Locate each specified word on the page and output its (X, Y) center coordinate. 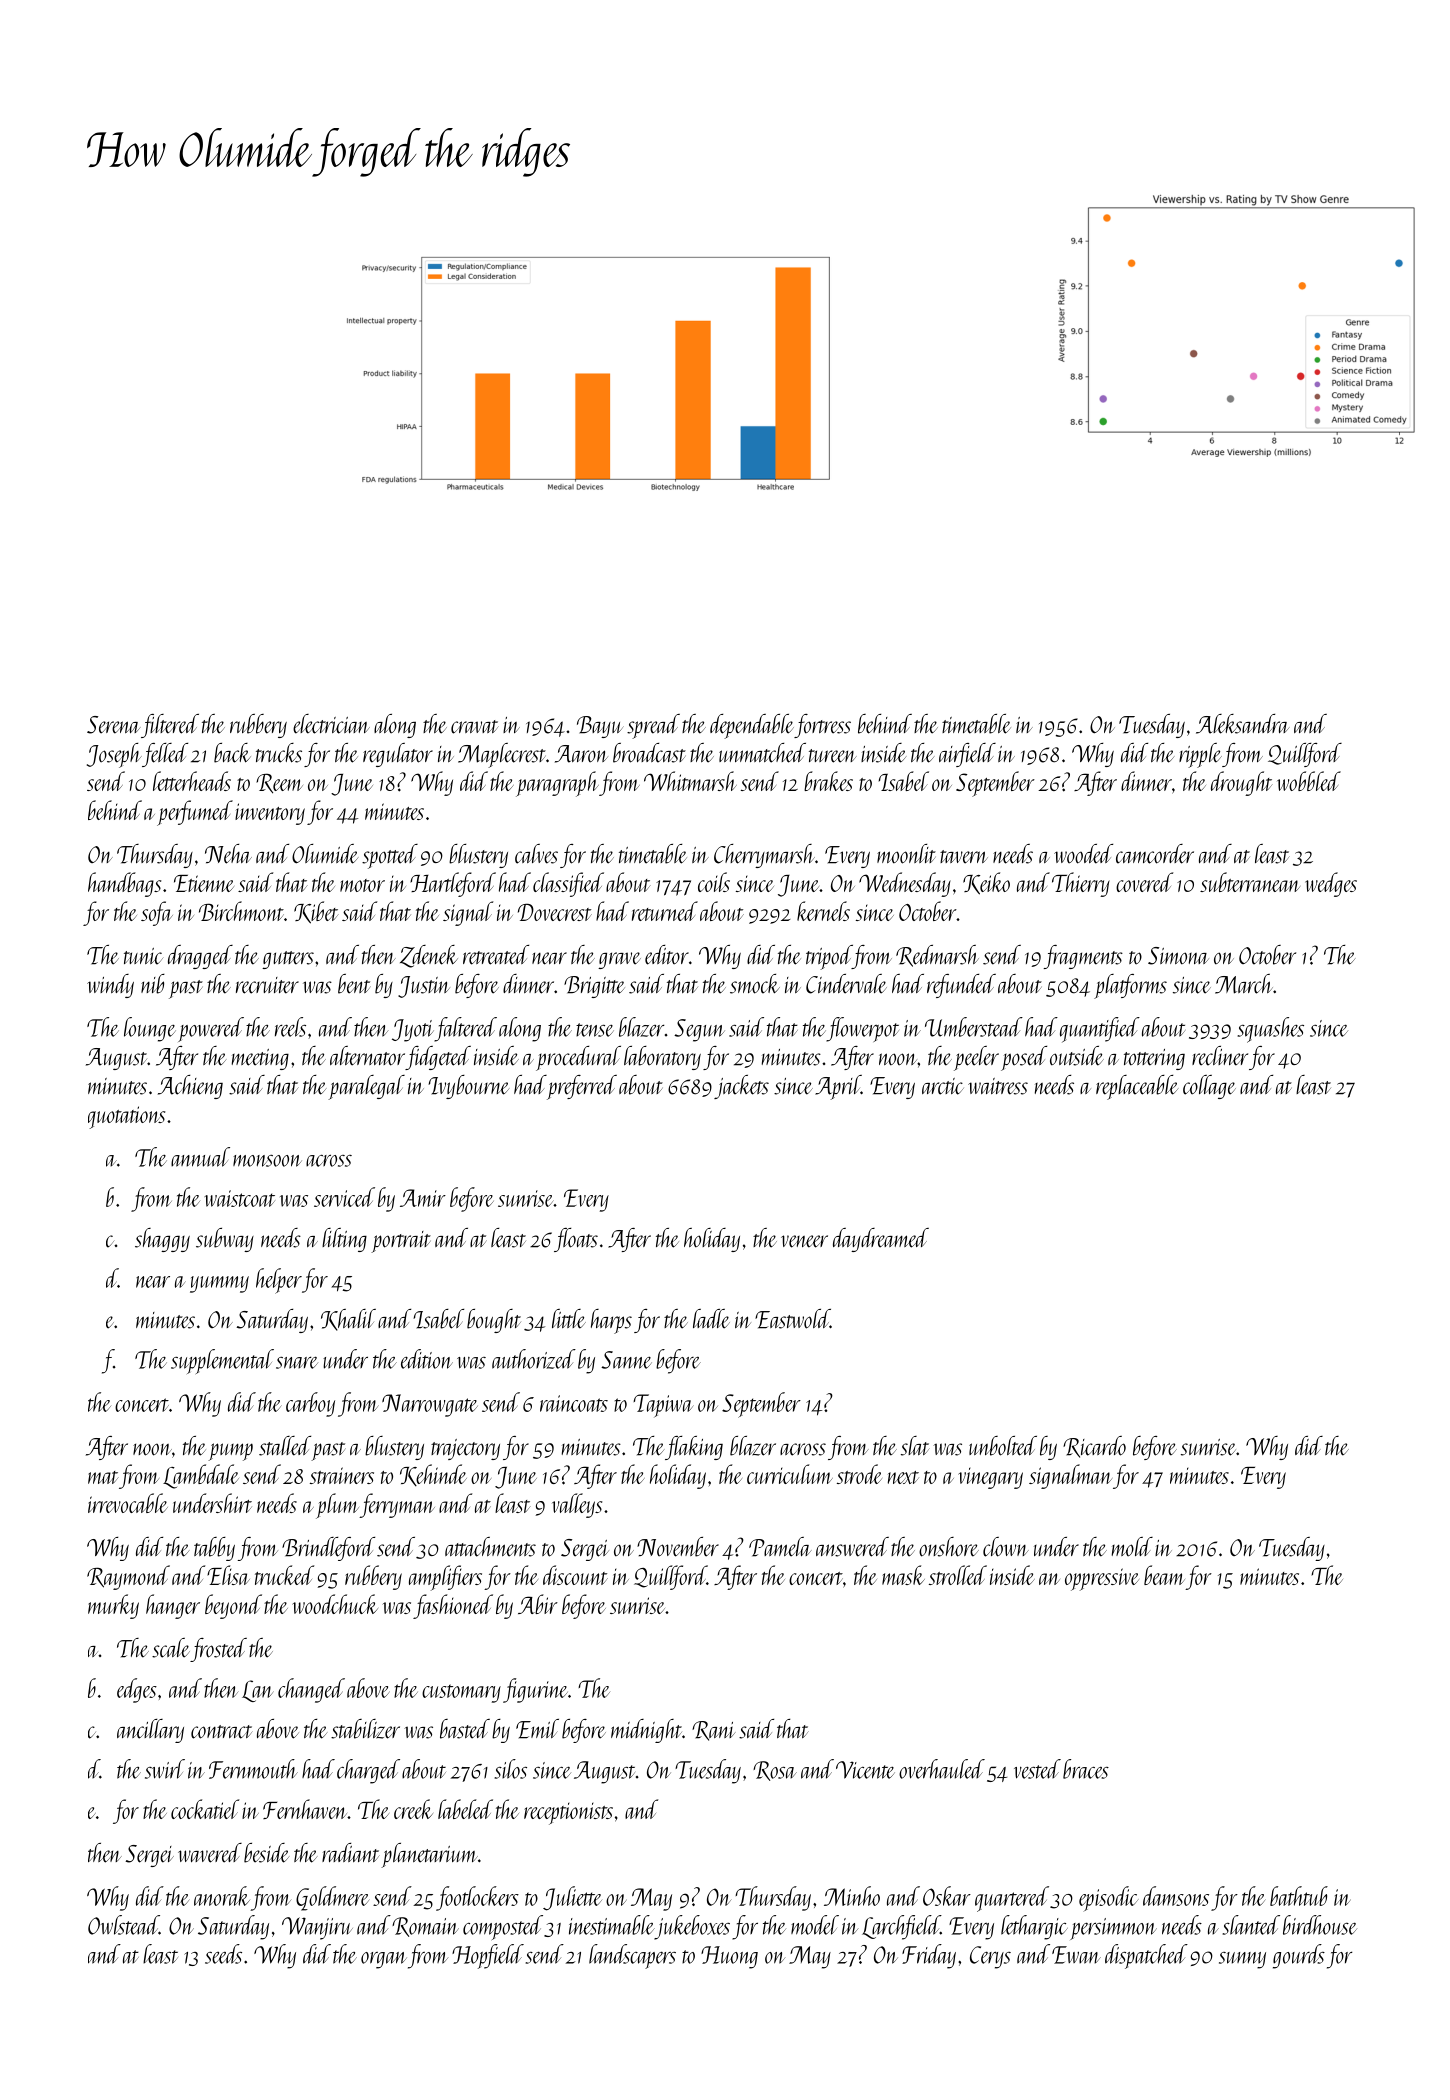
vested (1037, 1769)
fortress (822, 726)
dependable (752, 726)
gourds (1299, 1956)
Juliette (572, 1898)
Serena (114, 725)
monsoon (267, 1161)
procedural (578, 1058)
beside (266, 1853)
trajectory (465, 1449)
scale (171, 1648)
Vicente (865, 1770)
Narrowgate (430, 1405)
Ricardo (1094, 1447)
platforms (1130, 986)
